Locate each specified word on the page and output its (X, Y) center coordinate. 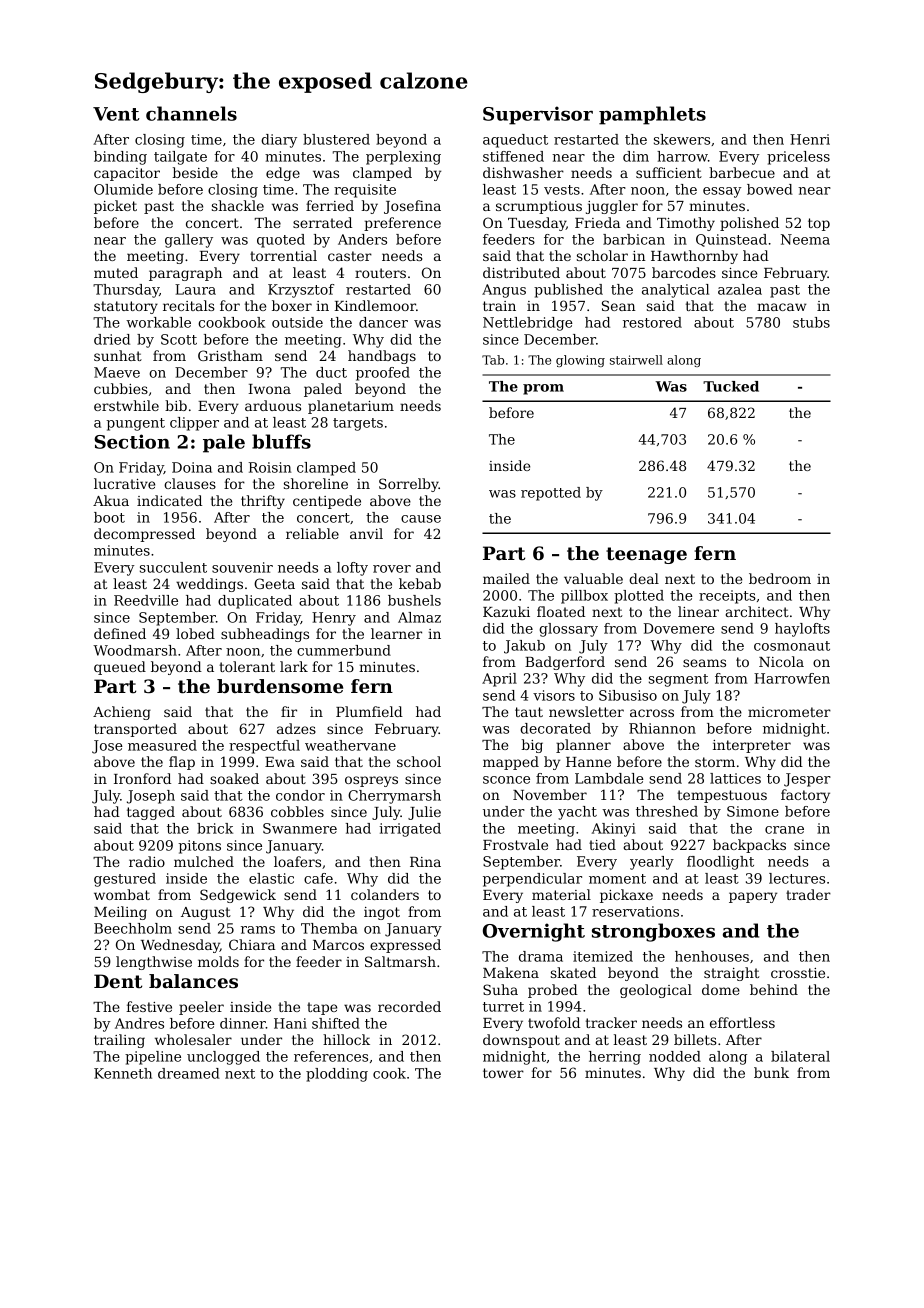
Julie (424, 813)
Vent (116, 114)
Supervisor (538, 115)
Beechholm (133, 928)
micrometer (789, 712)
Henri (810, 139)
